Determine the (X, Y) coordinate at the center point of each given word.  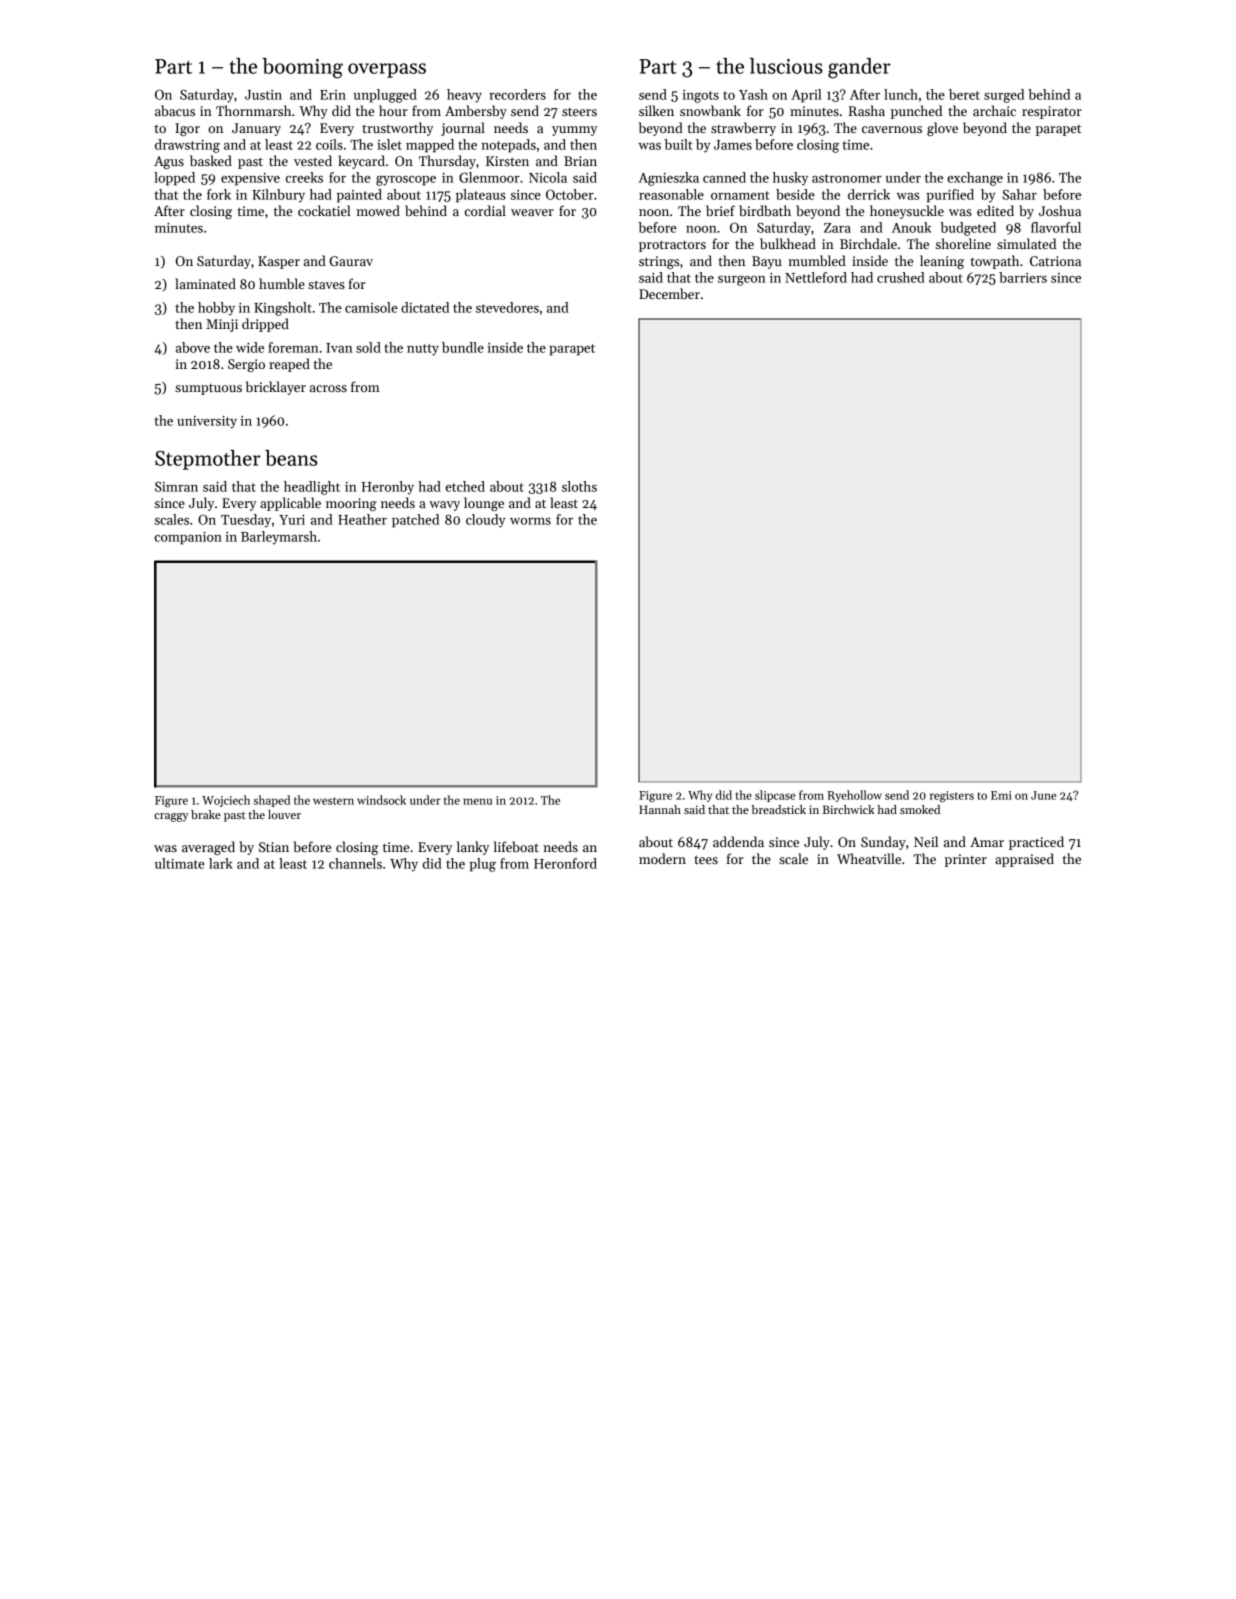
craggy (171, 817)
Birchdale (868, 243)
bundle (463, 347)
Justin (263, 95)
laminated (205, 283)
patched (415, 521)
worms (530, 521)
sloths (579, 486)
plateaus (481, 196)
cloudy (486, 521)
